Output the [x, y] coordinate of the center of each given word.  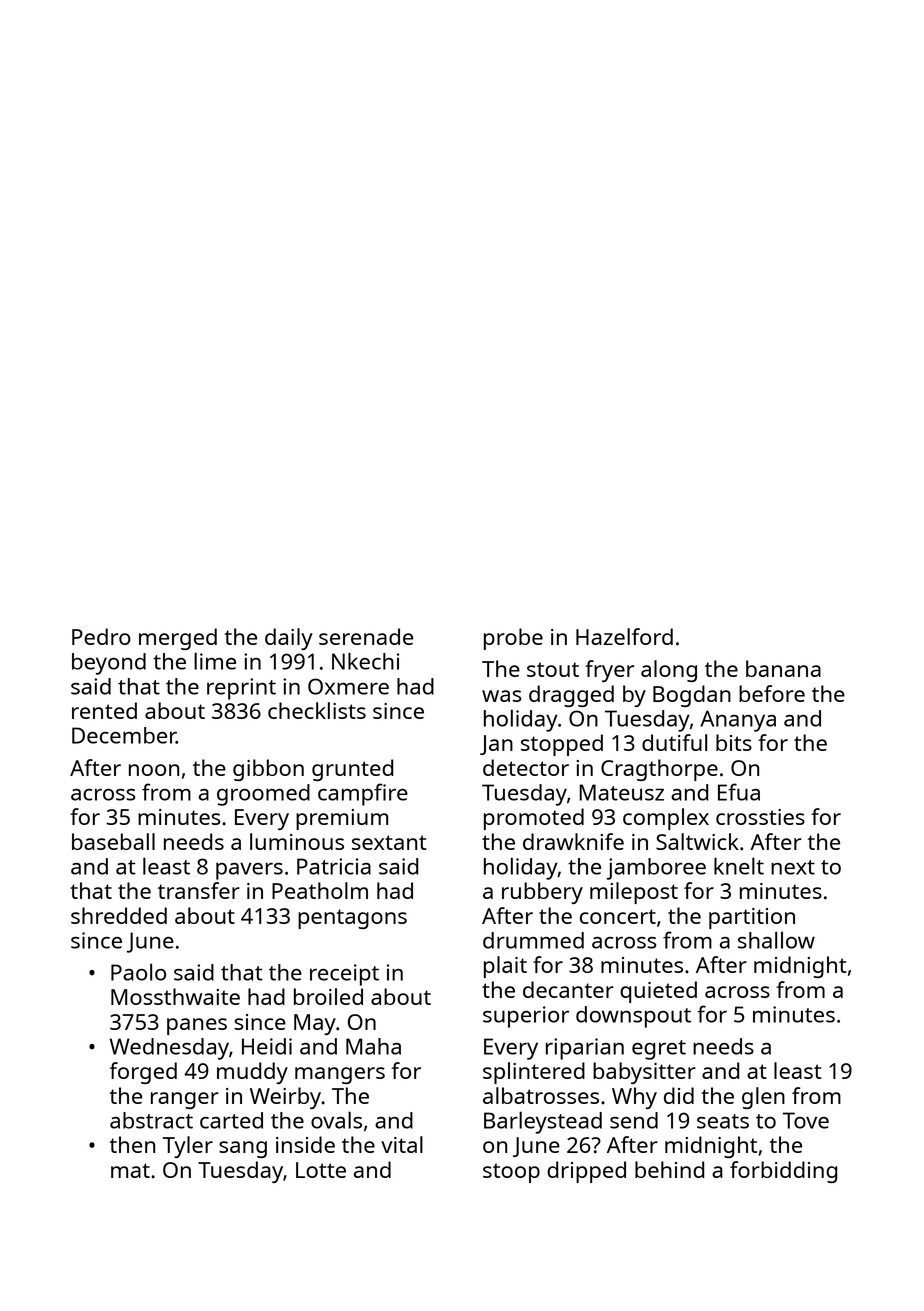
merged [178, 639]
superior [526, 1017]
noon [154, 770]
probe [513, 639]
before [772, 693]
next [793, 867]
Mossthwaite [175, 996]
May [315, 1024]
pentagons [352, 919]
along [669, 671]
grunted [352, 770]
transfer [199, 890]
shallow [776, 940]
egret [659, 1050]
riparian [585, 1049]
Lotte [321, 1170]
